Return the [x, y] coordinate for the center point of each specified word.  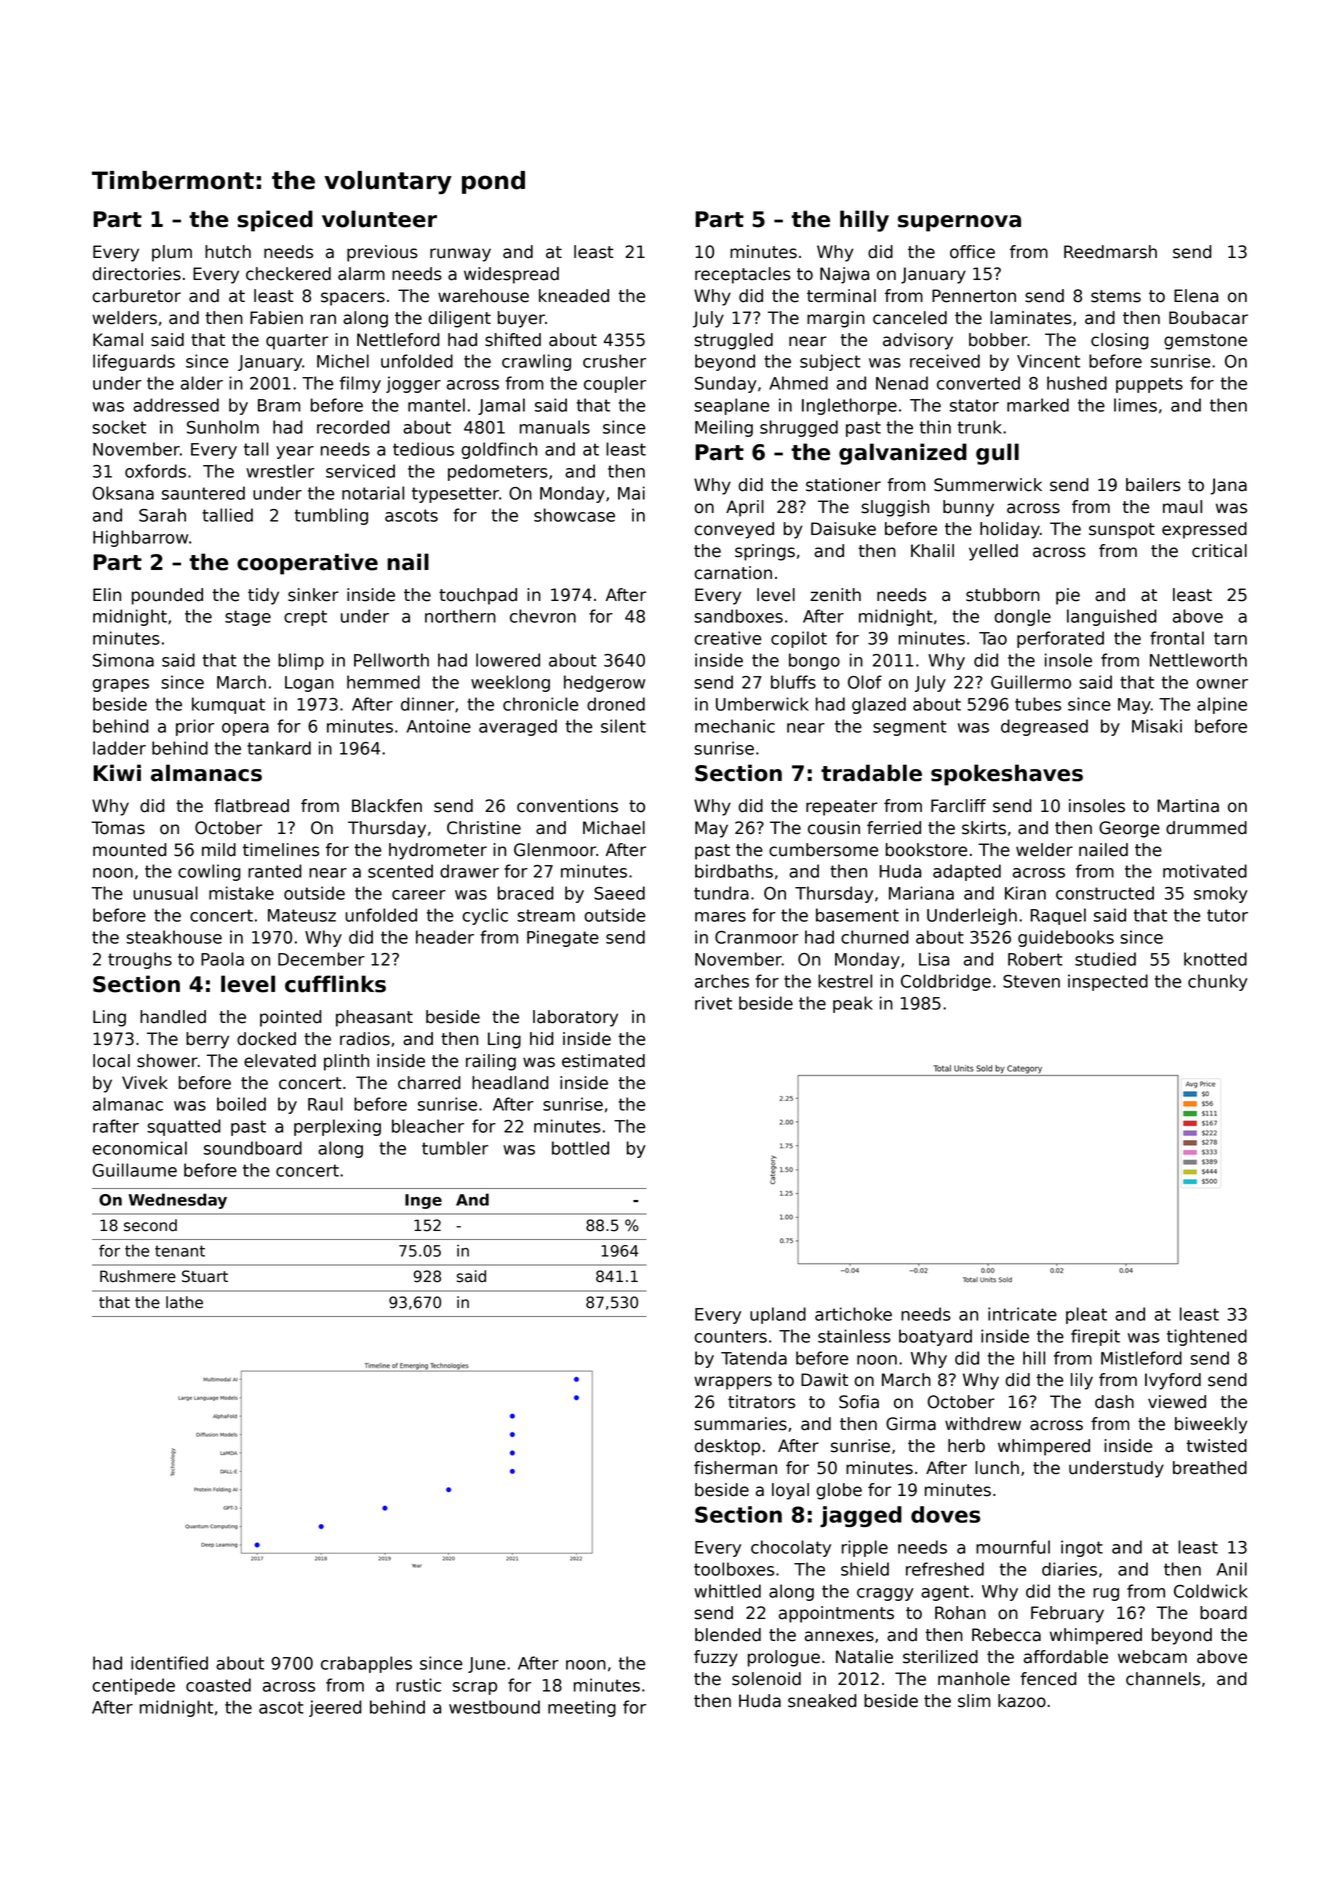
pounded [167, 596]
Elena [1196, 296]
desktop [727, 1447]
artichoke [853, 1314]
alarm [361, 274]
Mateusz [302, 915]
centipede [133, 1686]
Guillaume [135, 1170]
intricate [1022, 1314]
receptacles [743, 275]
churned [875, 937]
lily [1082, 1381]
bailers [1153, 485]
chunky [1218, 982]
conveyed [734, 530]
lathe [184, 1302]
